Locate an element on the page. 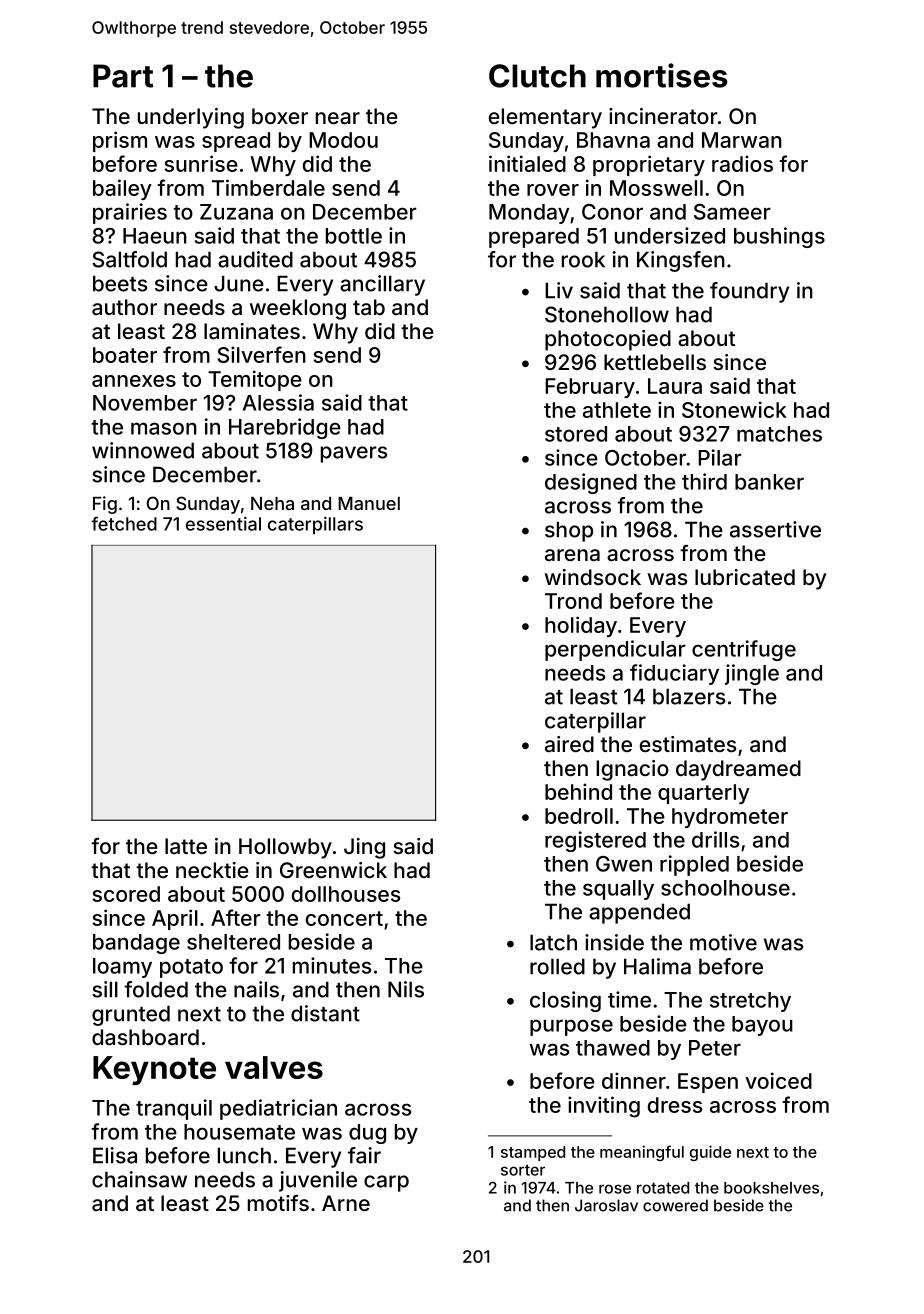 The width and height of the page is (924, 1314). winnowed is located at coordinates (143, 450).
